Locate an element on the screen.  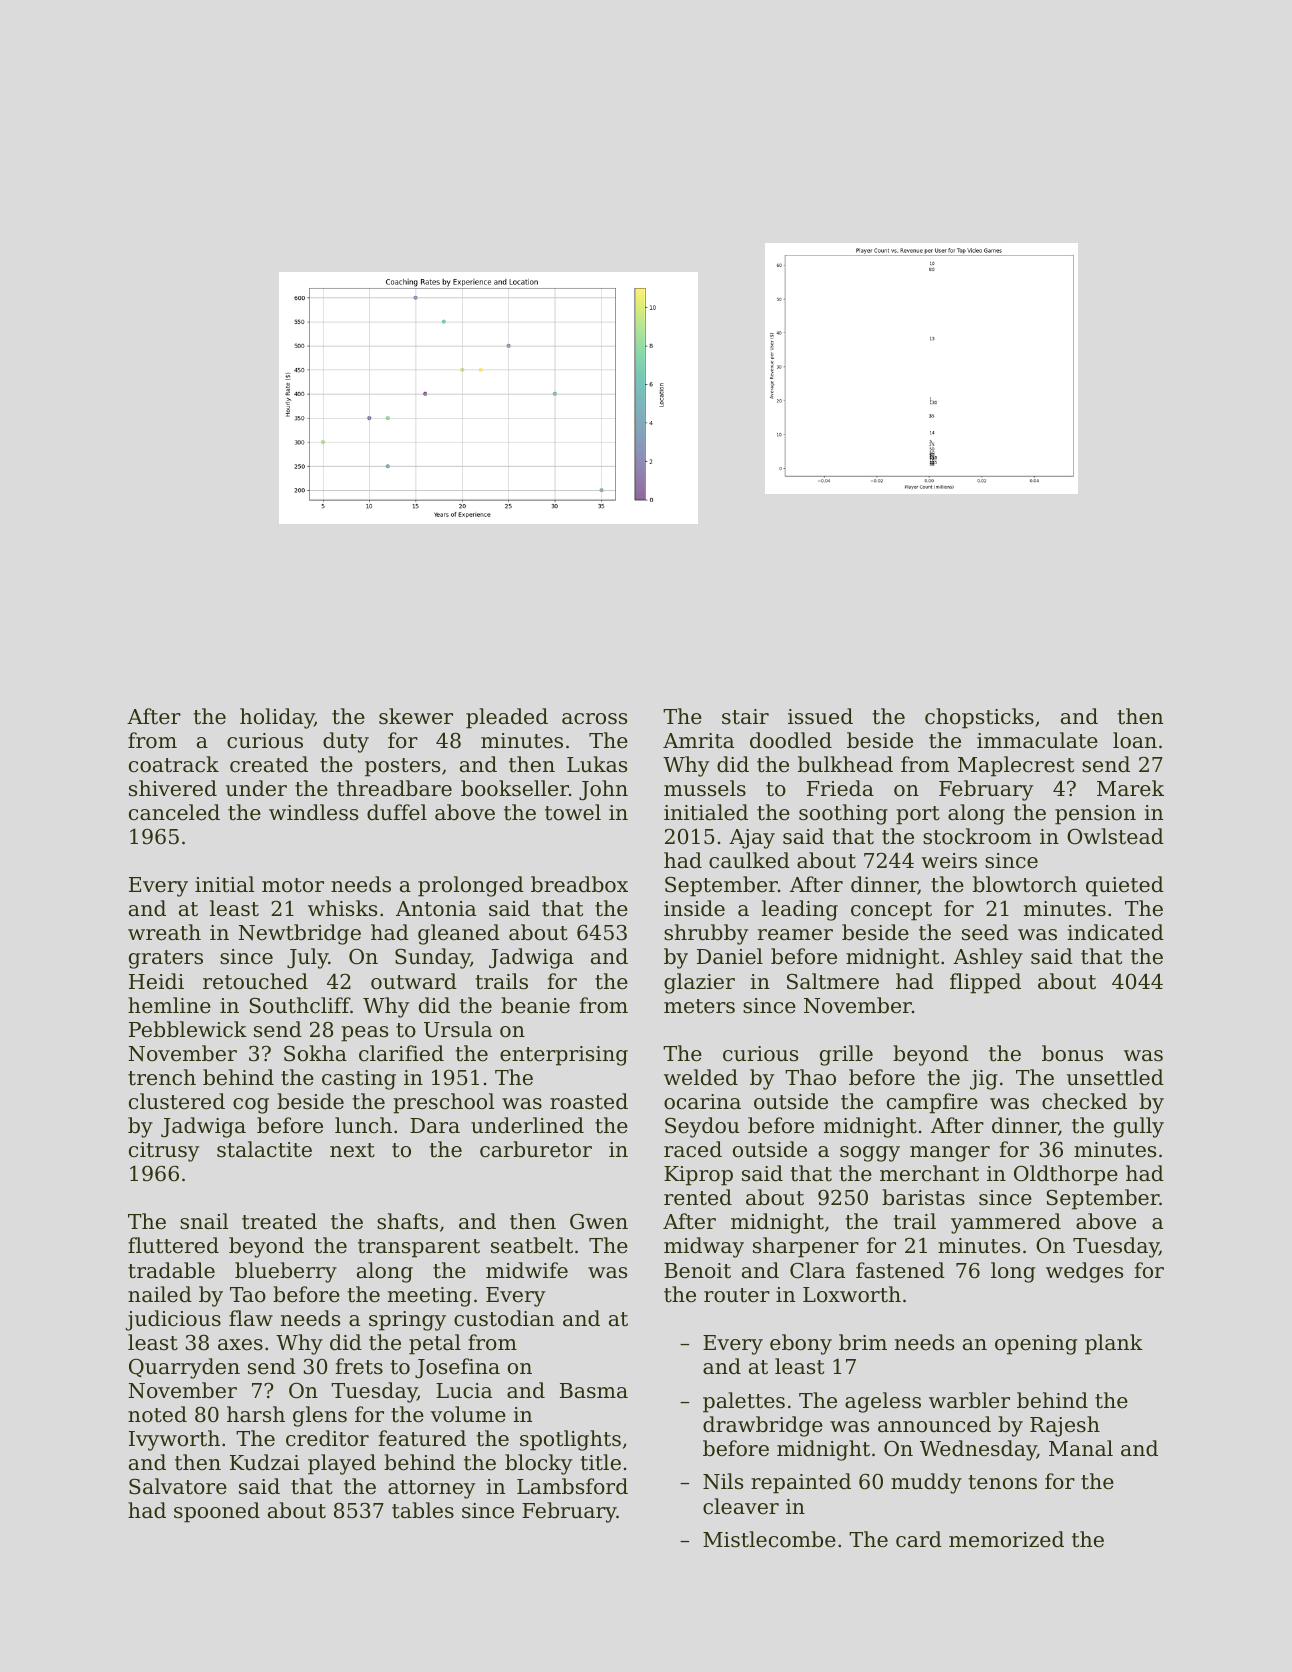
spooned is located at coordinates (217, 1512).
